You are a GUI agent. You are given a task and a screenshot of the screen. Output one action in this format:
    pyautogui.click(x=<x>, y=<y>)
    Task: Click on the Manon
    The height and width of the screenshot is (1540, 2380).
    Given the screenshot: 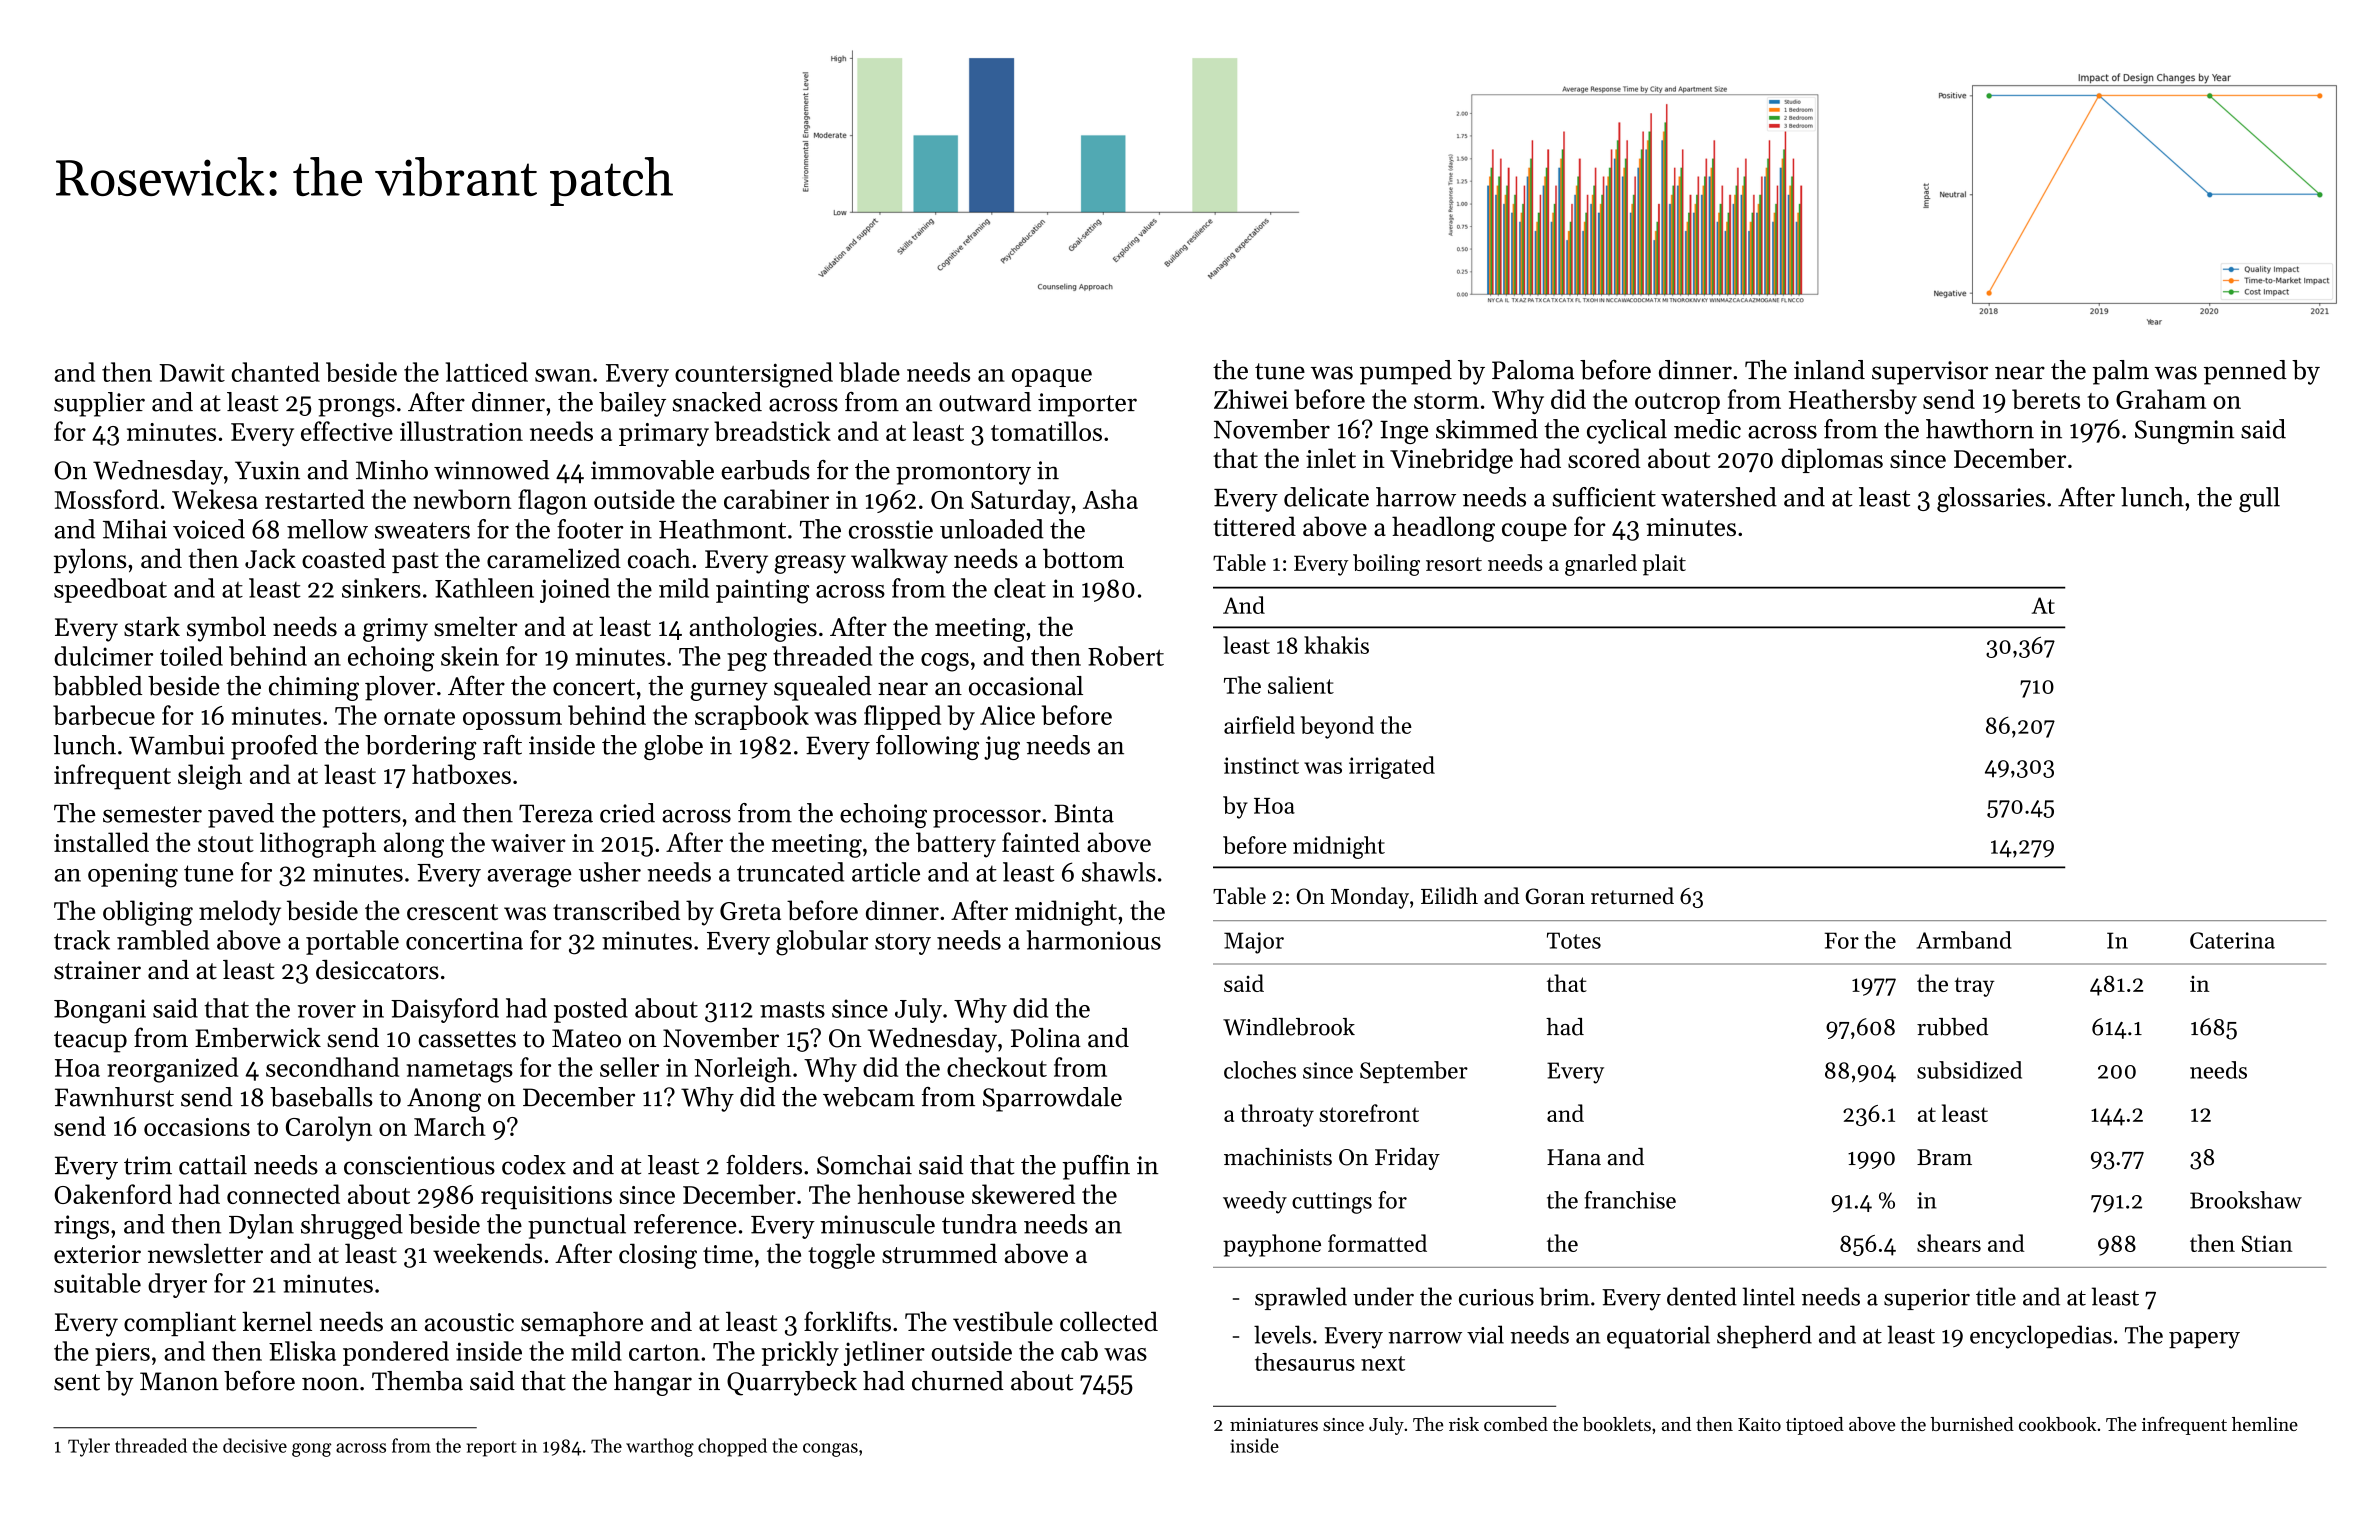 What is the action you would take?
    pyautogui.click(x=179, y=1381)
